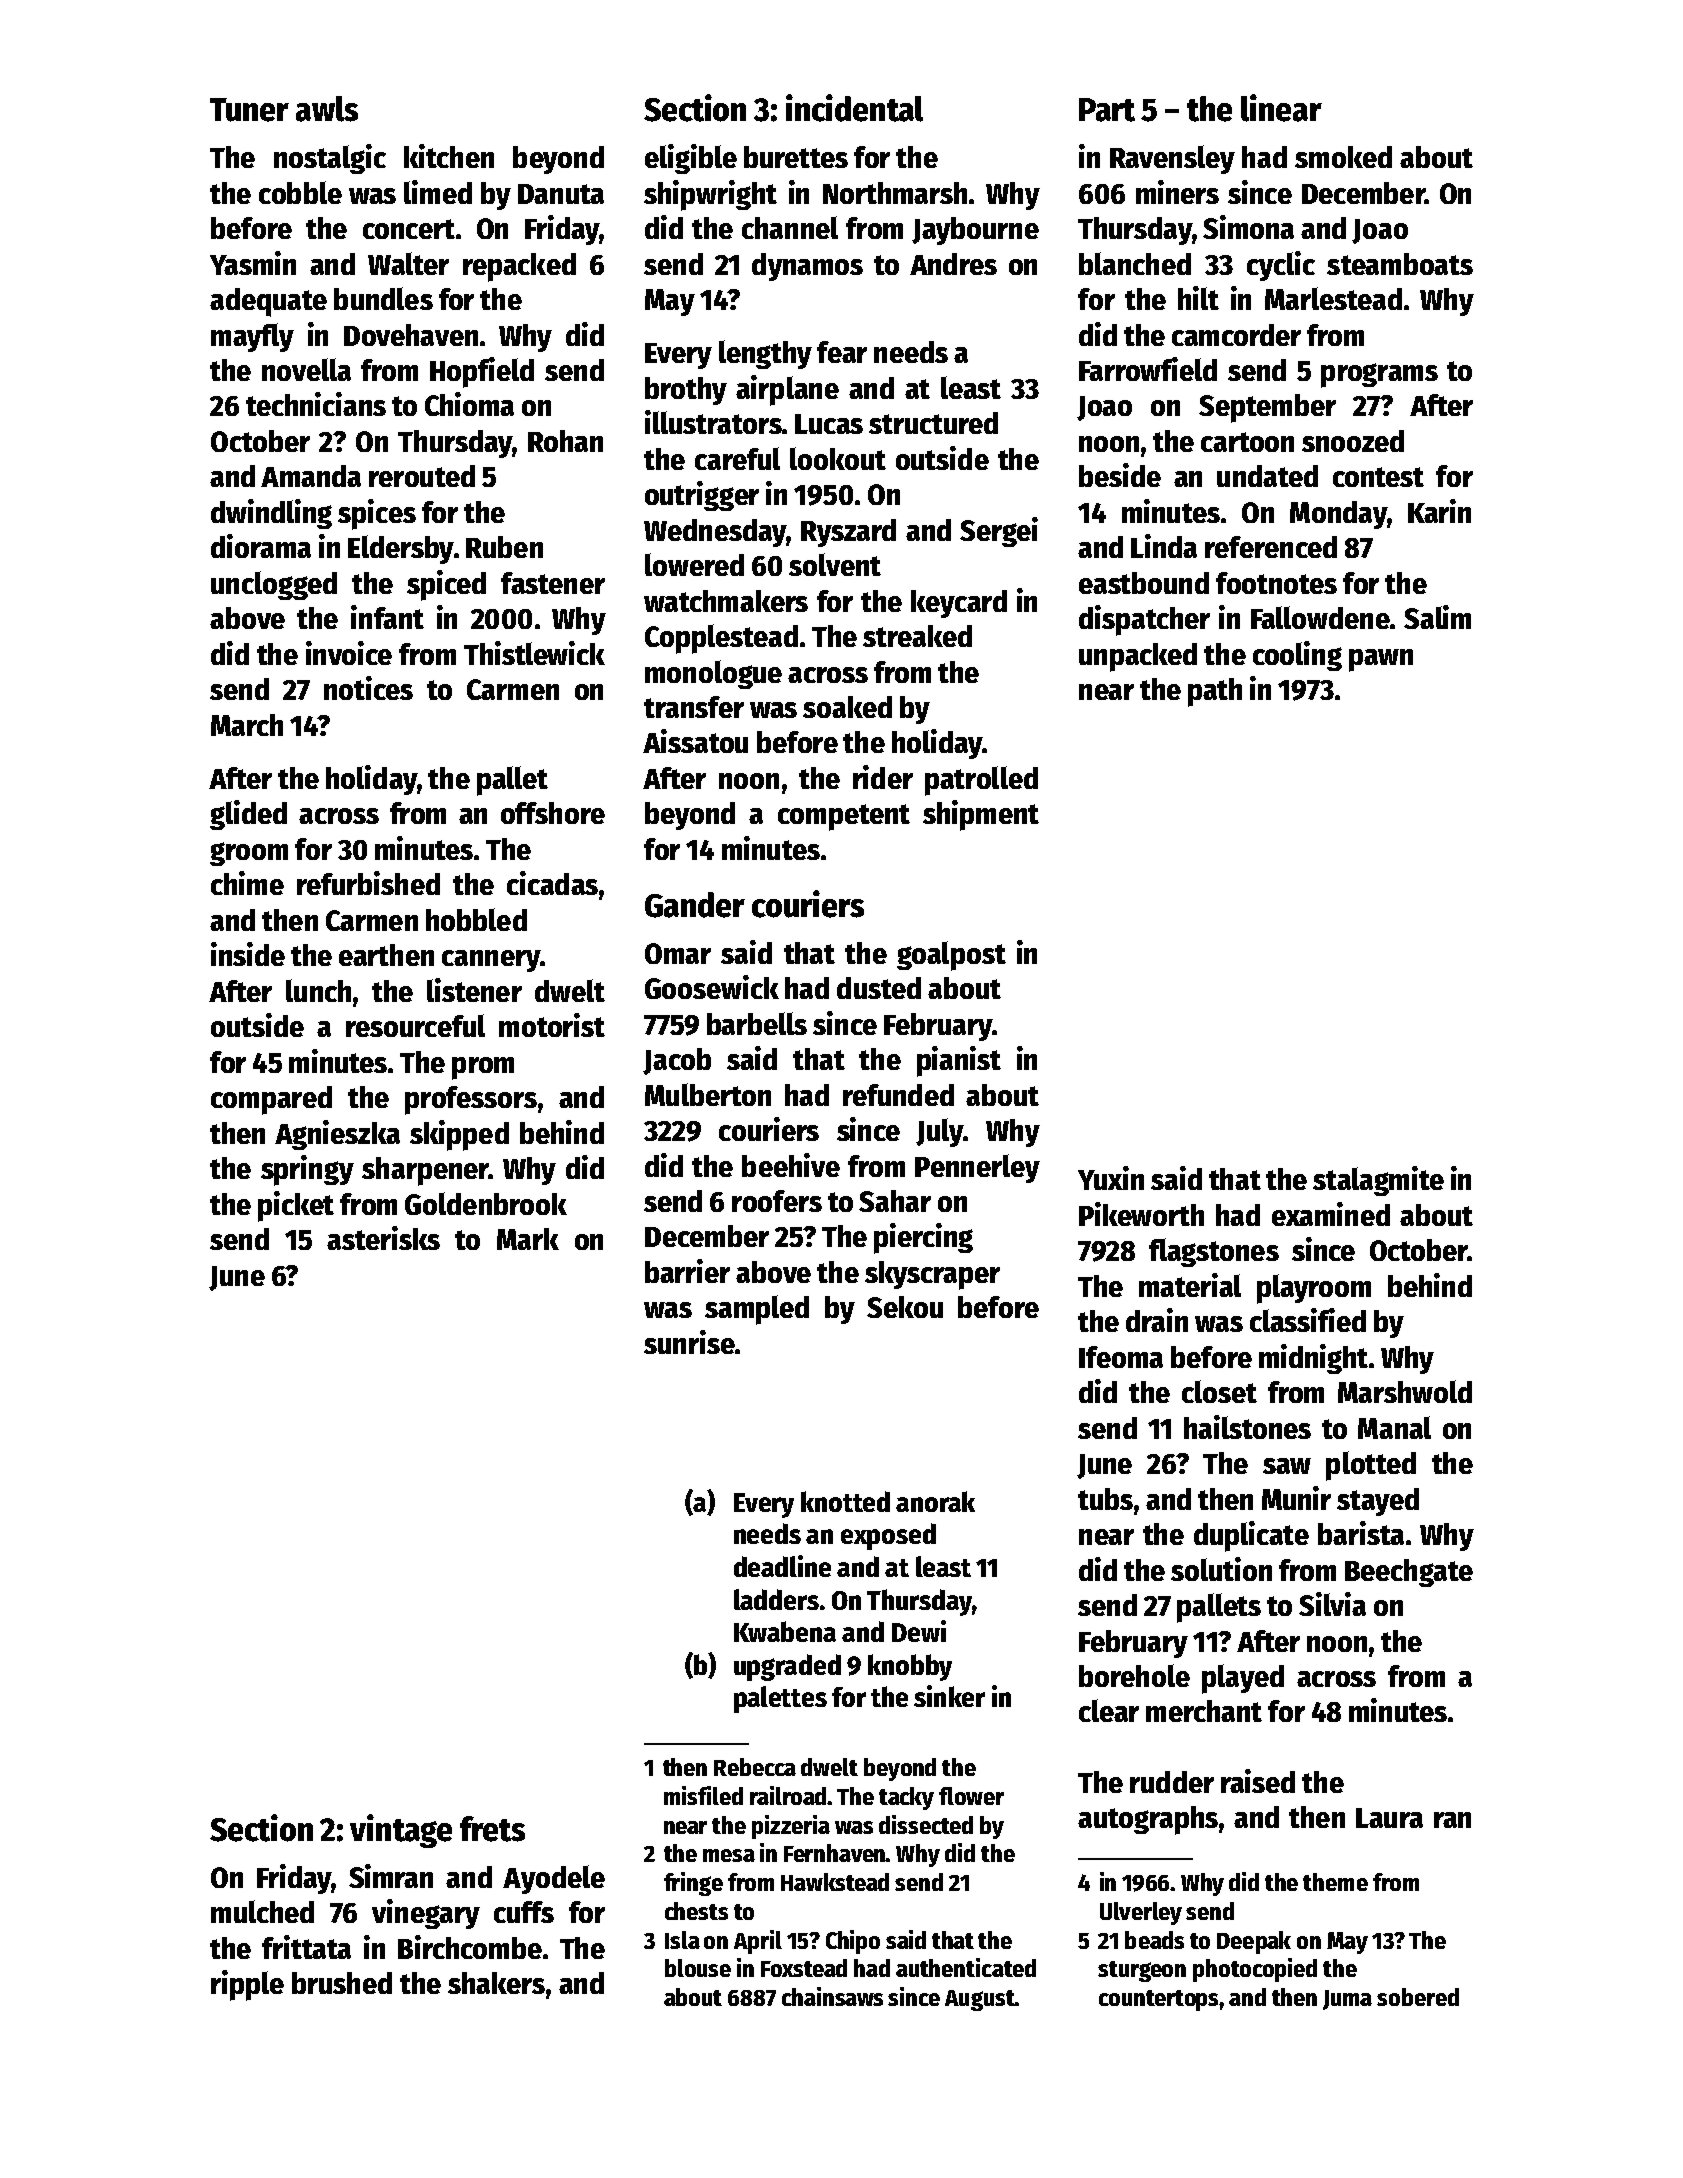 The width and height of the page is (1683, 2178). What do you see at coordinates (483, 1068) in the page?
I see `prom` at bounding box center [483, 1068].
